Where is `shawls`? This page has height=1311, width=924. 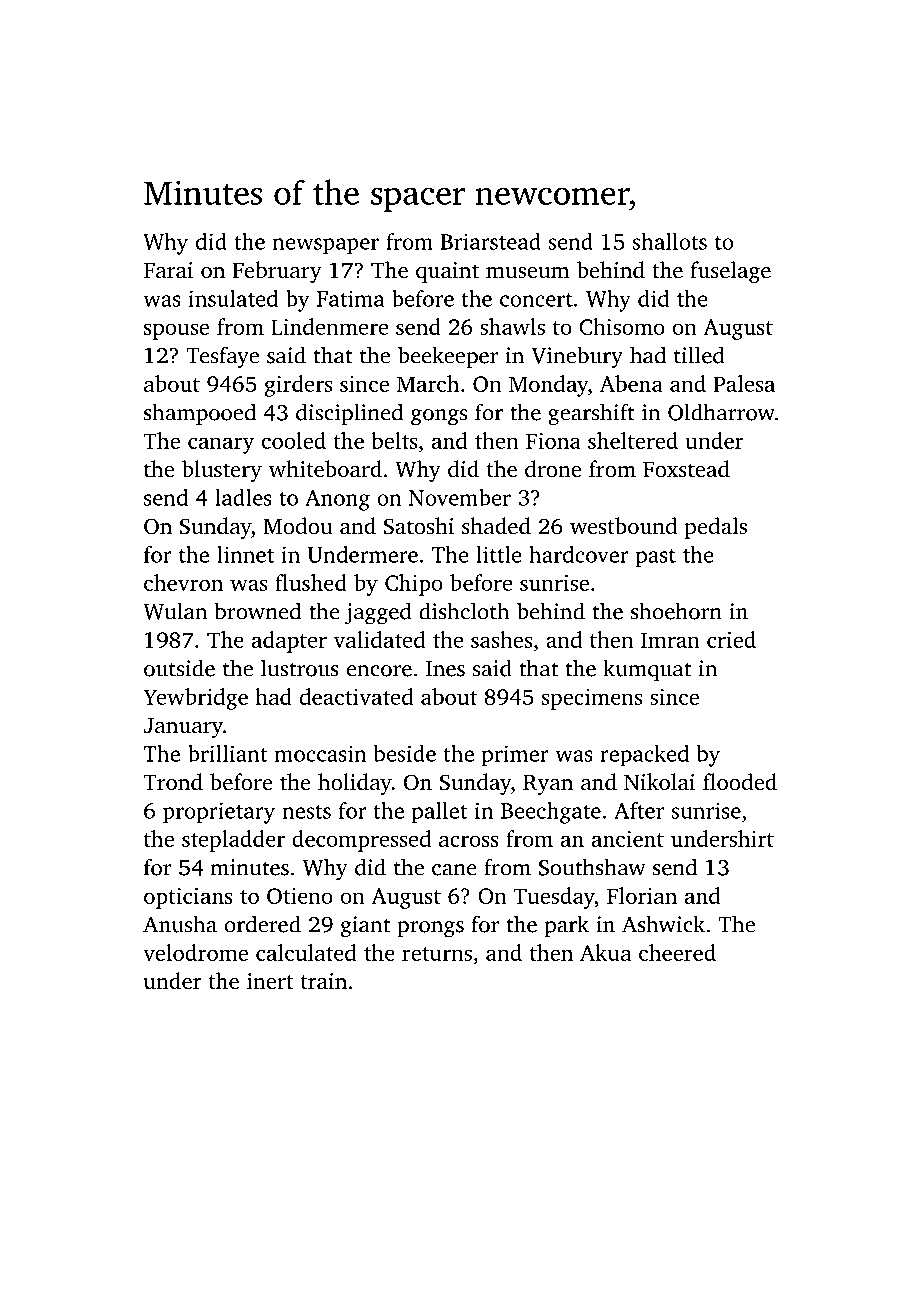 shawls is located at coordinates (512, 326).
